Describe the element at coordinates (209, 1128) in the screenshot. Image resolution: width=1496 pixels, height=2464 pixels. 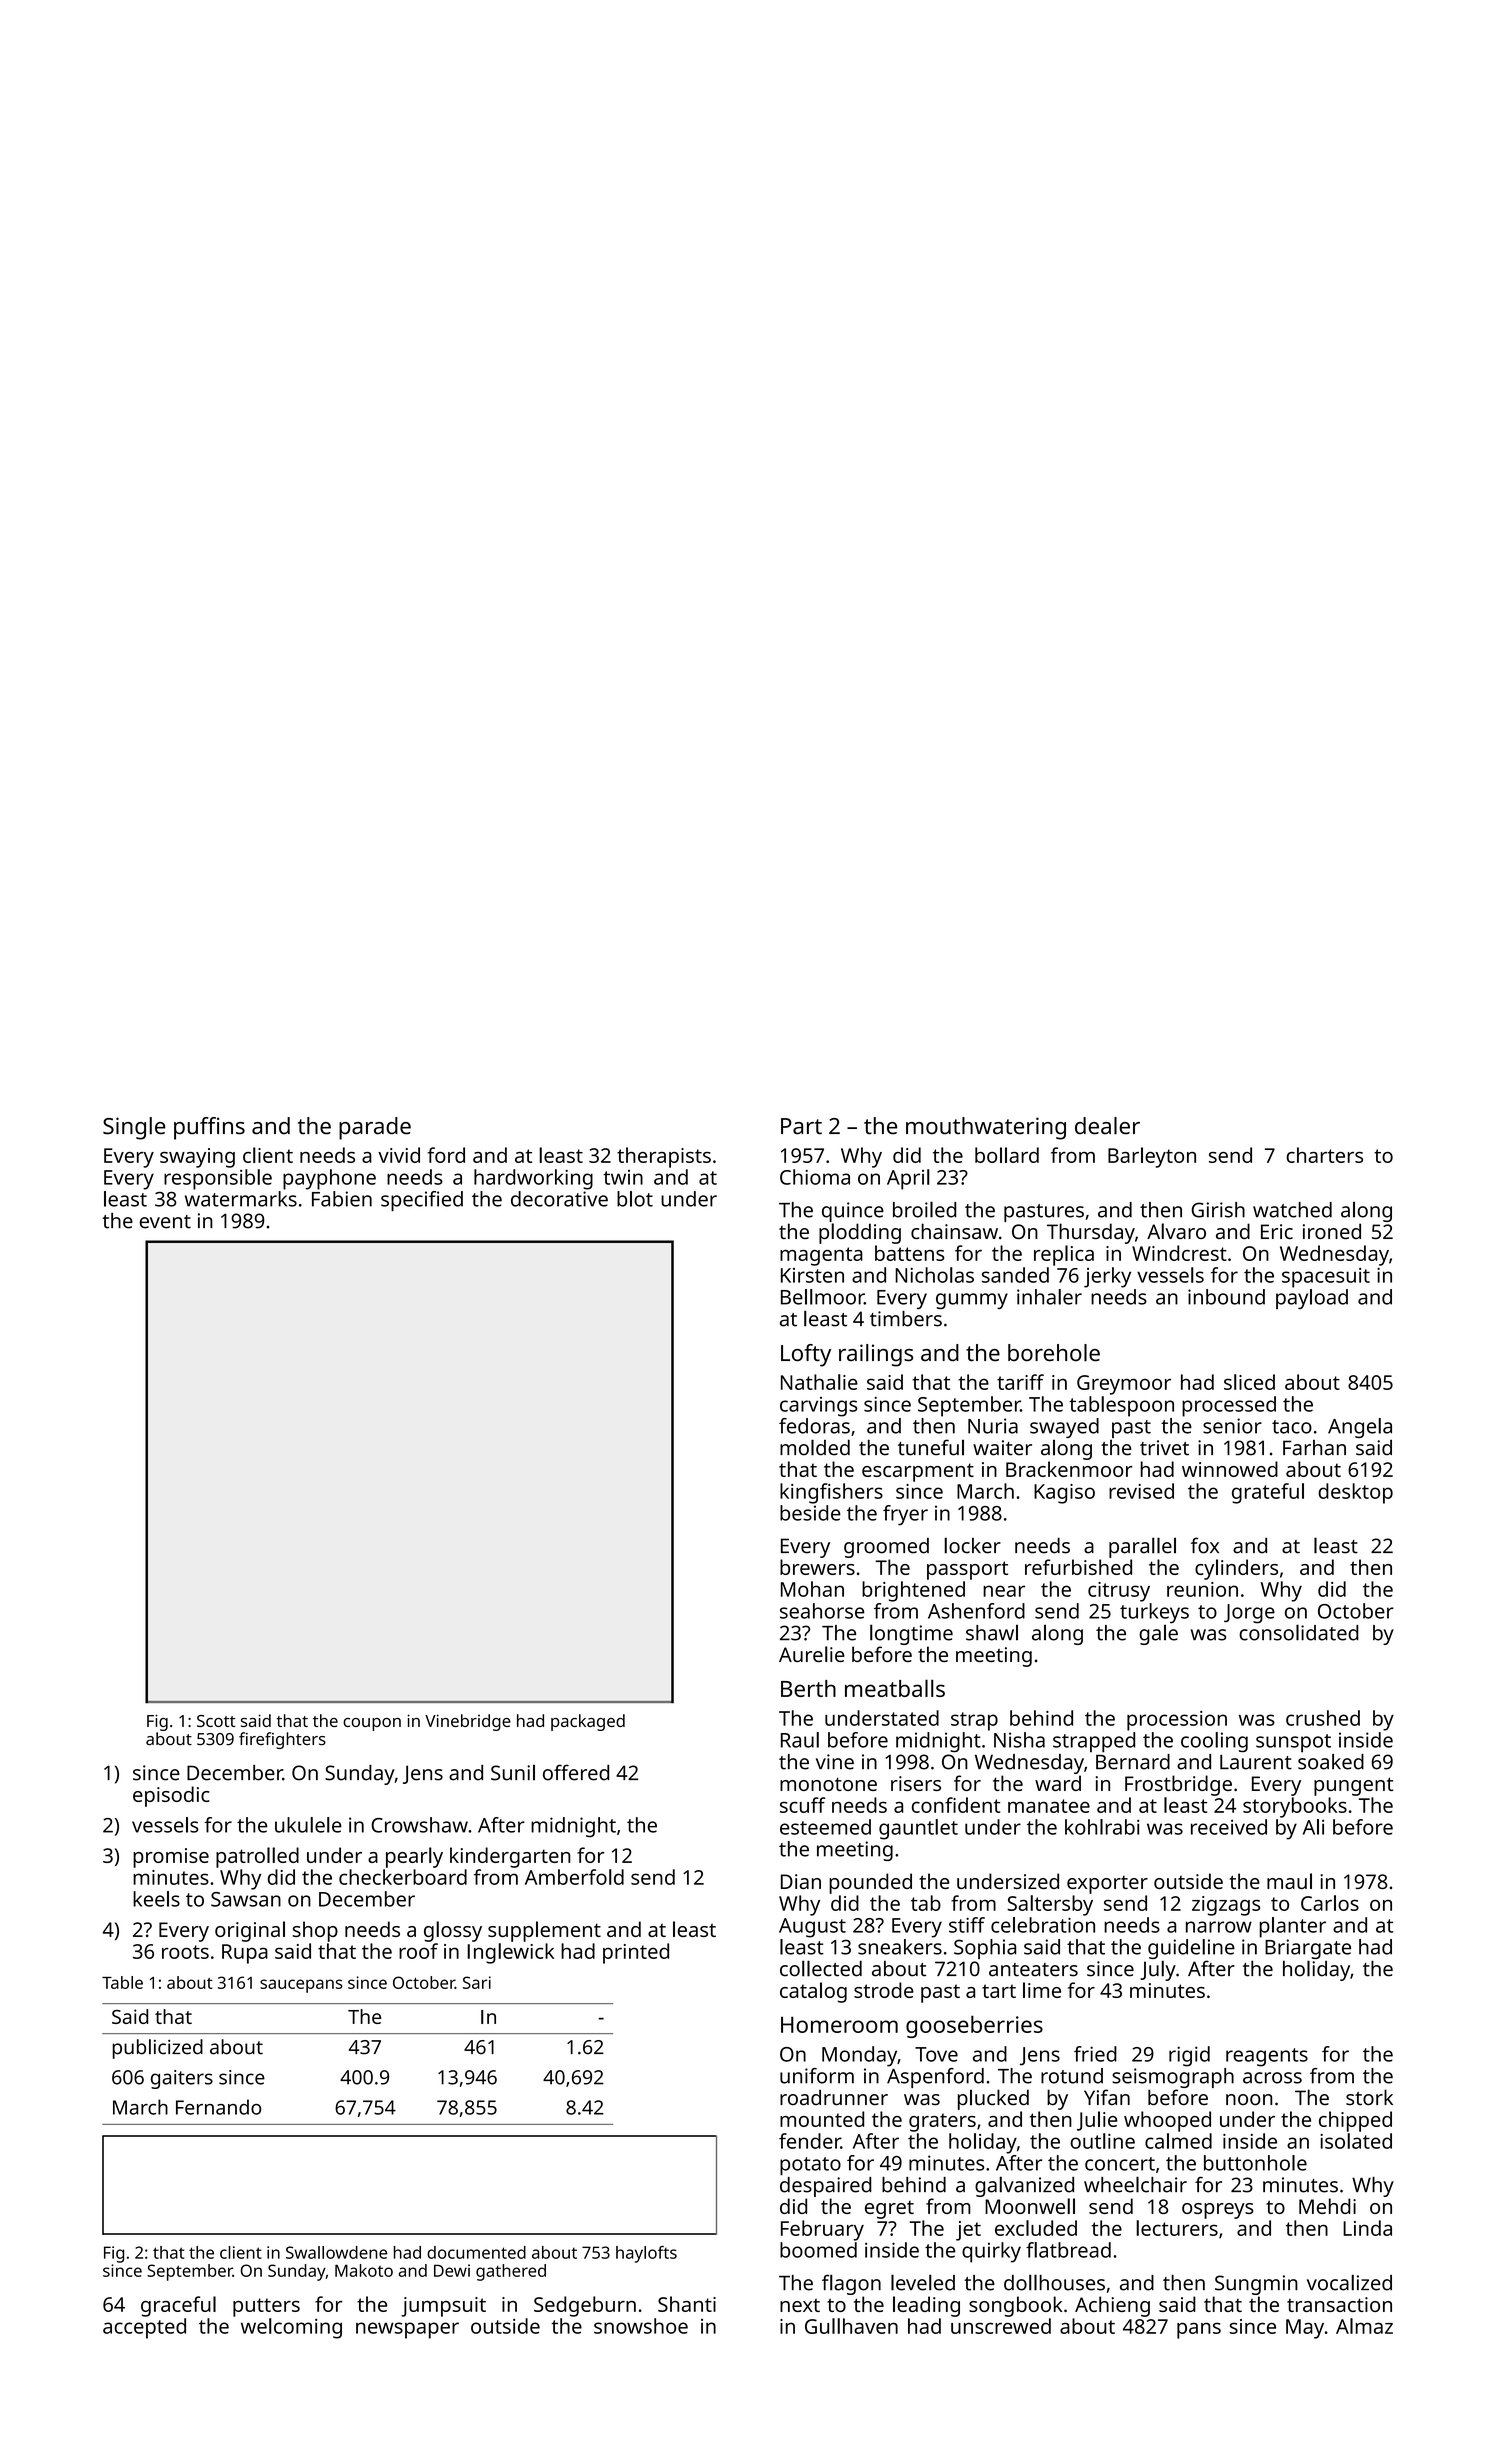
I see `puffins` at that location.
